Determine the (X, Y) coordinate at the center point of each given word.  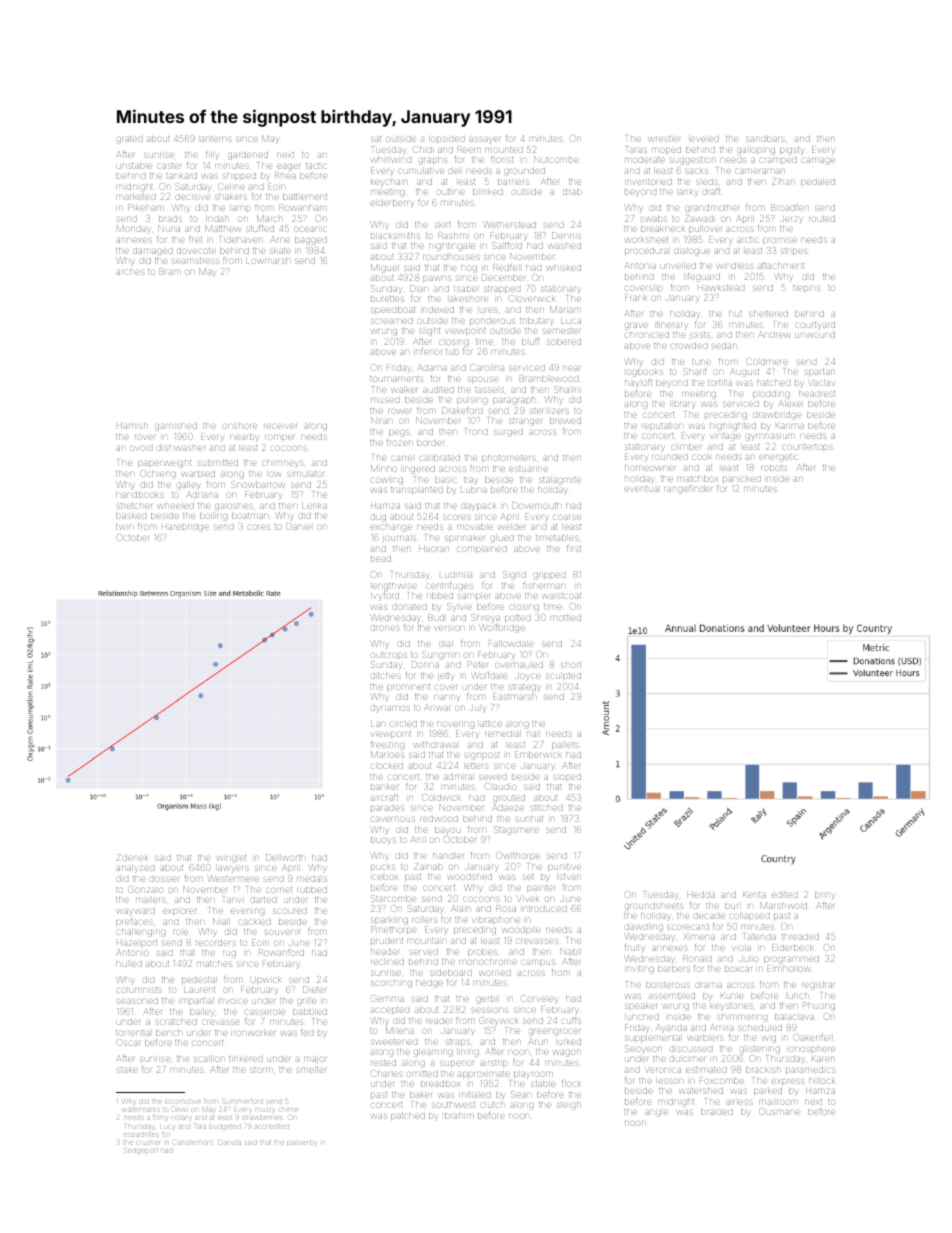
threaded (800, 937)
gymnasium (770, 437)
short (571, 665)
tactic (316, 166)
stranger (525, 422)
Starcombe (393, 898)
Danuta (229, 1142)
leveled (704, 139)
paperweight (164, 464)
